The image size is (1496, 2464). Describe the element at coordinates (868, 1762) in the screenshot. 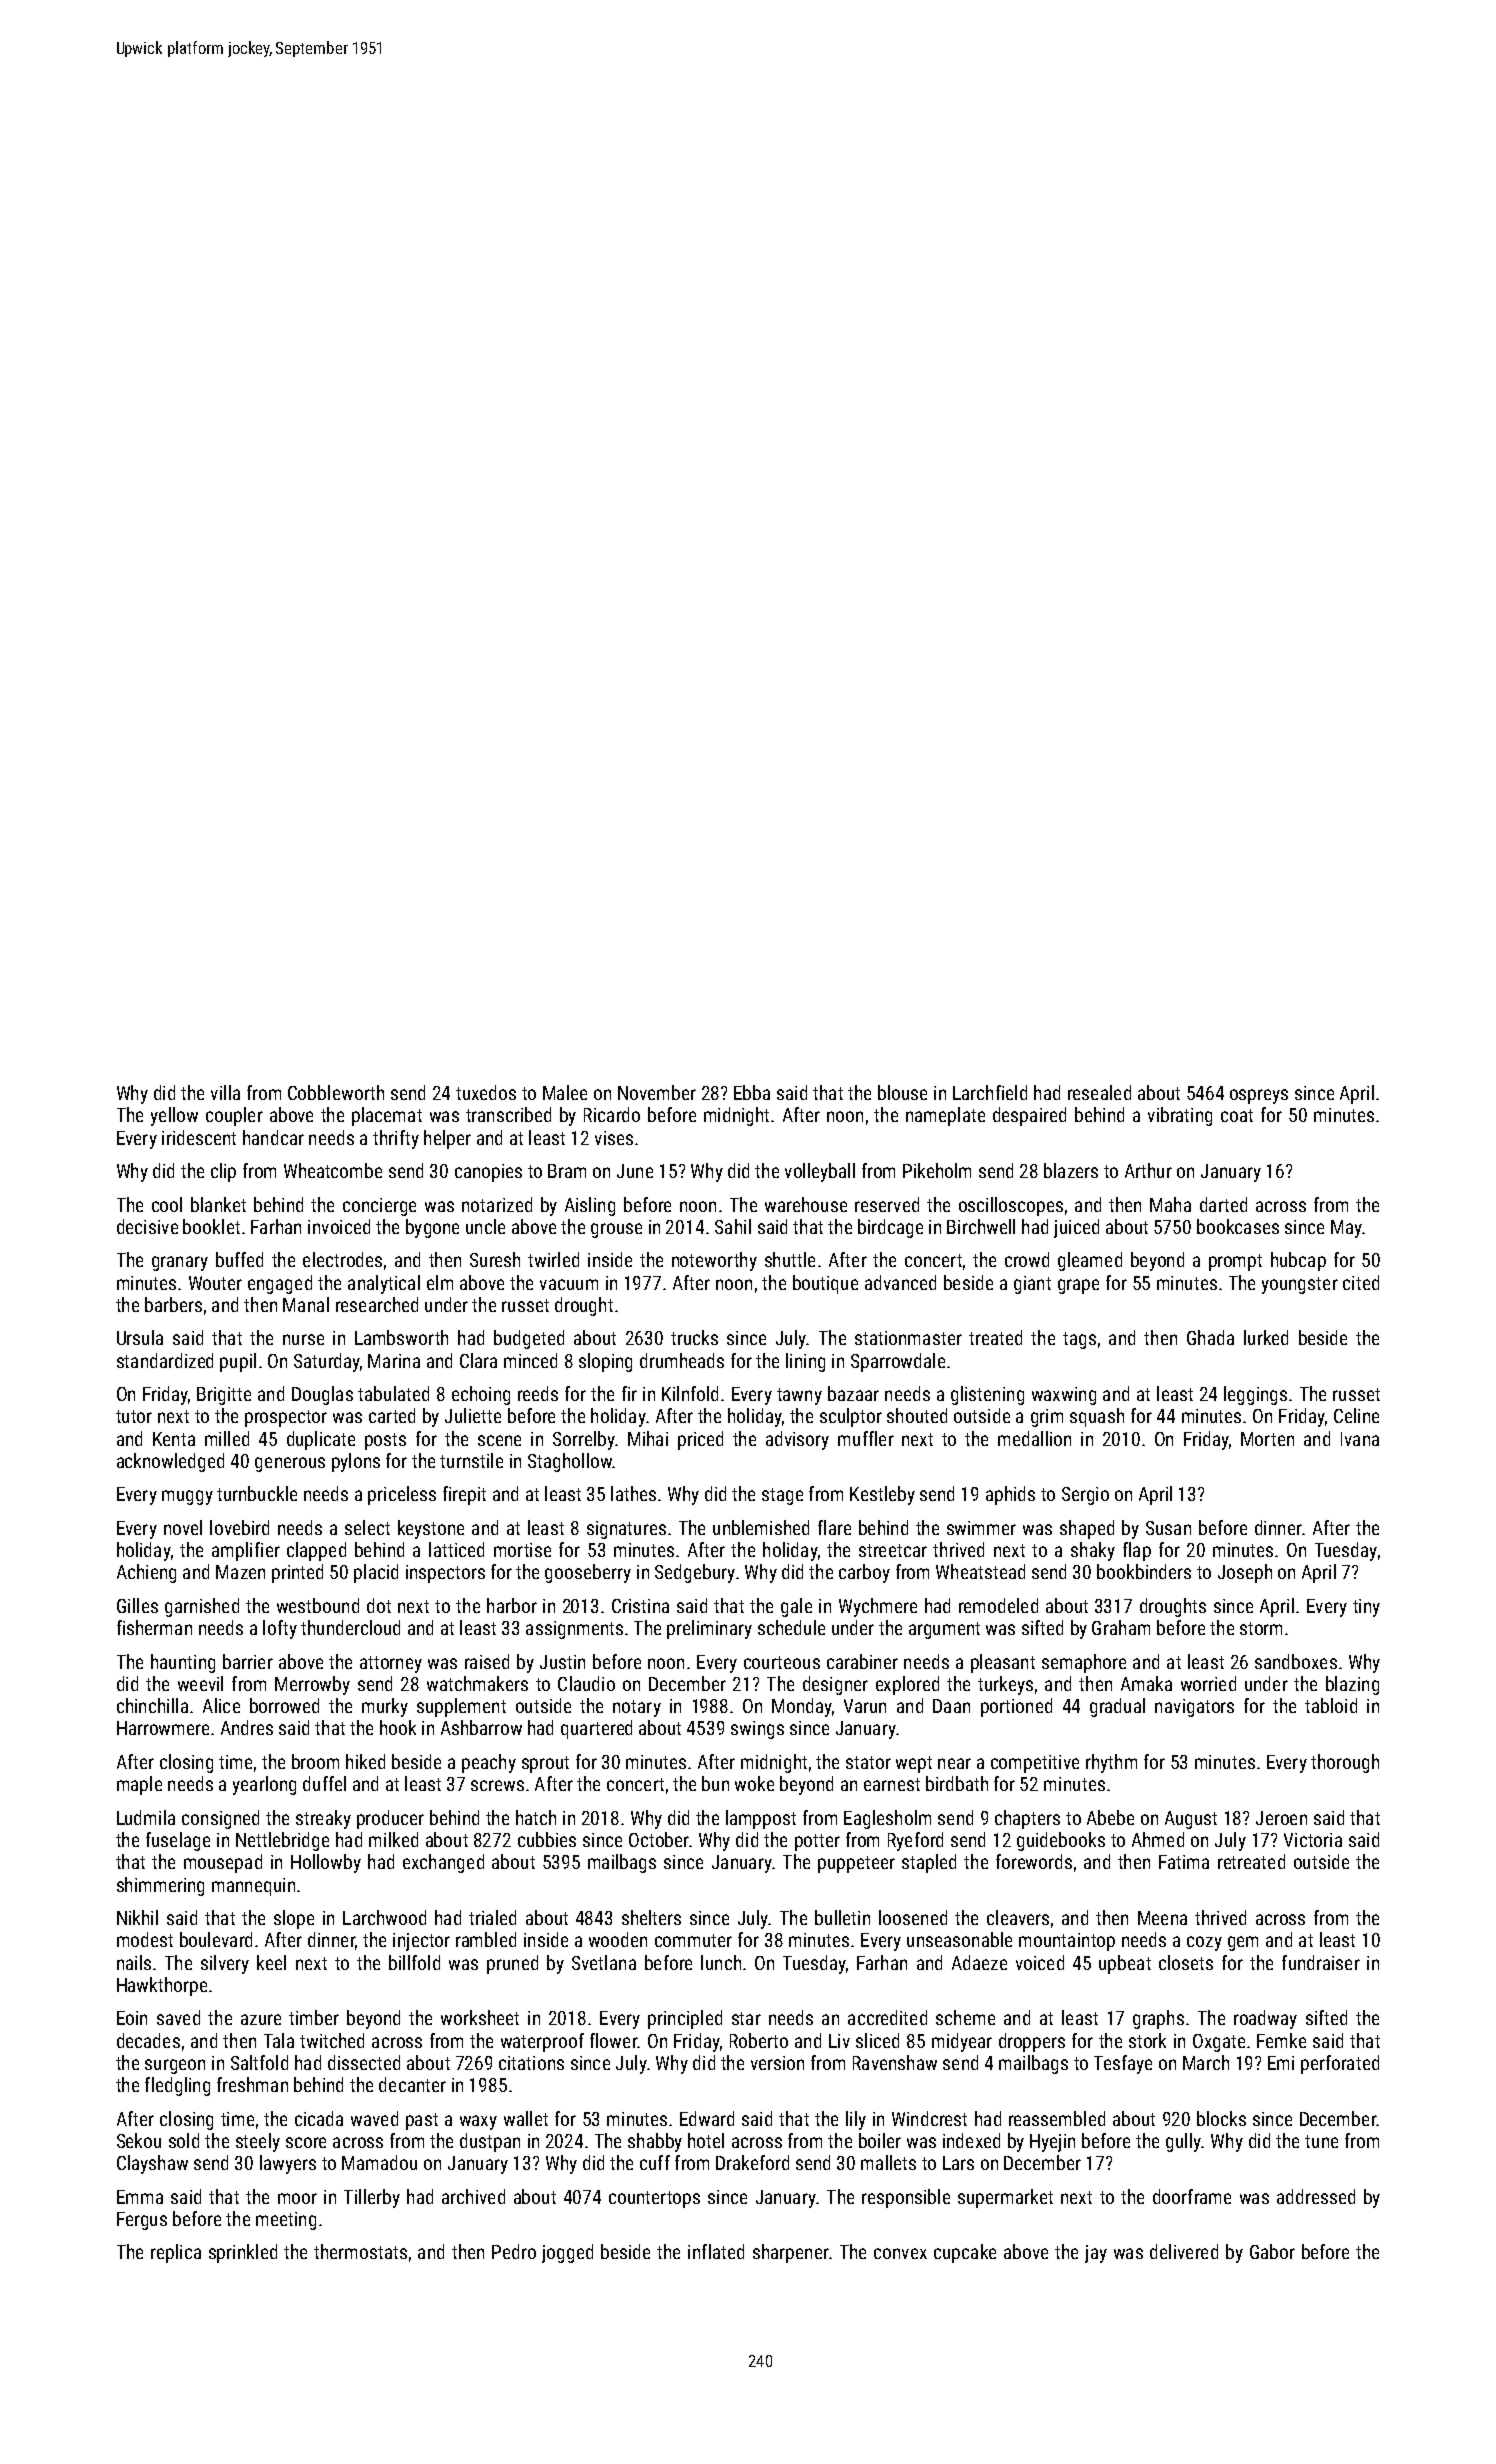

I see `stator` at that location.
